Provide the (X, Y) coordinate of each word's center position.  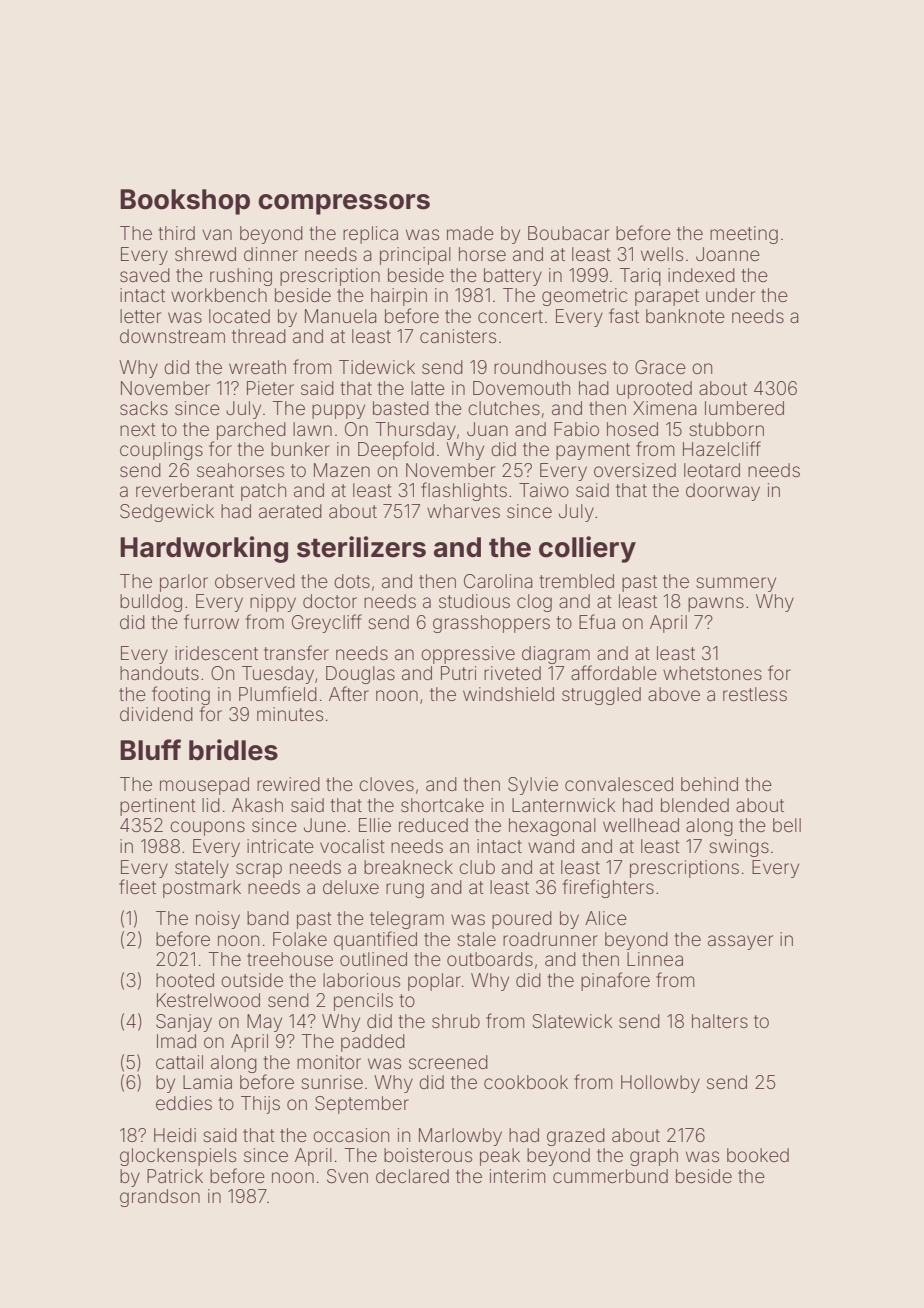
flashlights (464, 491)
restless (755, 694)
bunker (300, 449)
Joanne (728, 254)
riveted (512, 673)
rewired (288, 784)
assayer (740, 942)
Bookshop (185, 202)
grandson (160, 1198)
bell (787, 825)
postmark (202, 889)
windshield (508, 694)
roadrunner (550, 939)
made (470, 233)
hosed (632, 429)
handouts (159, 673)
